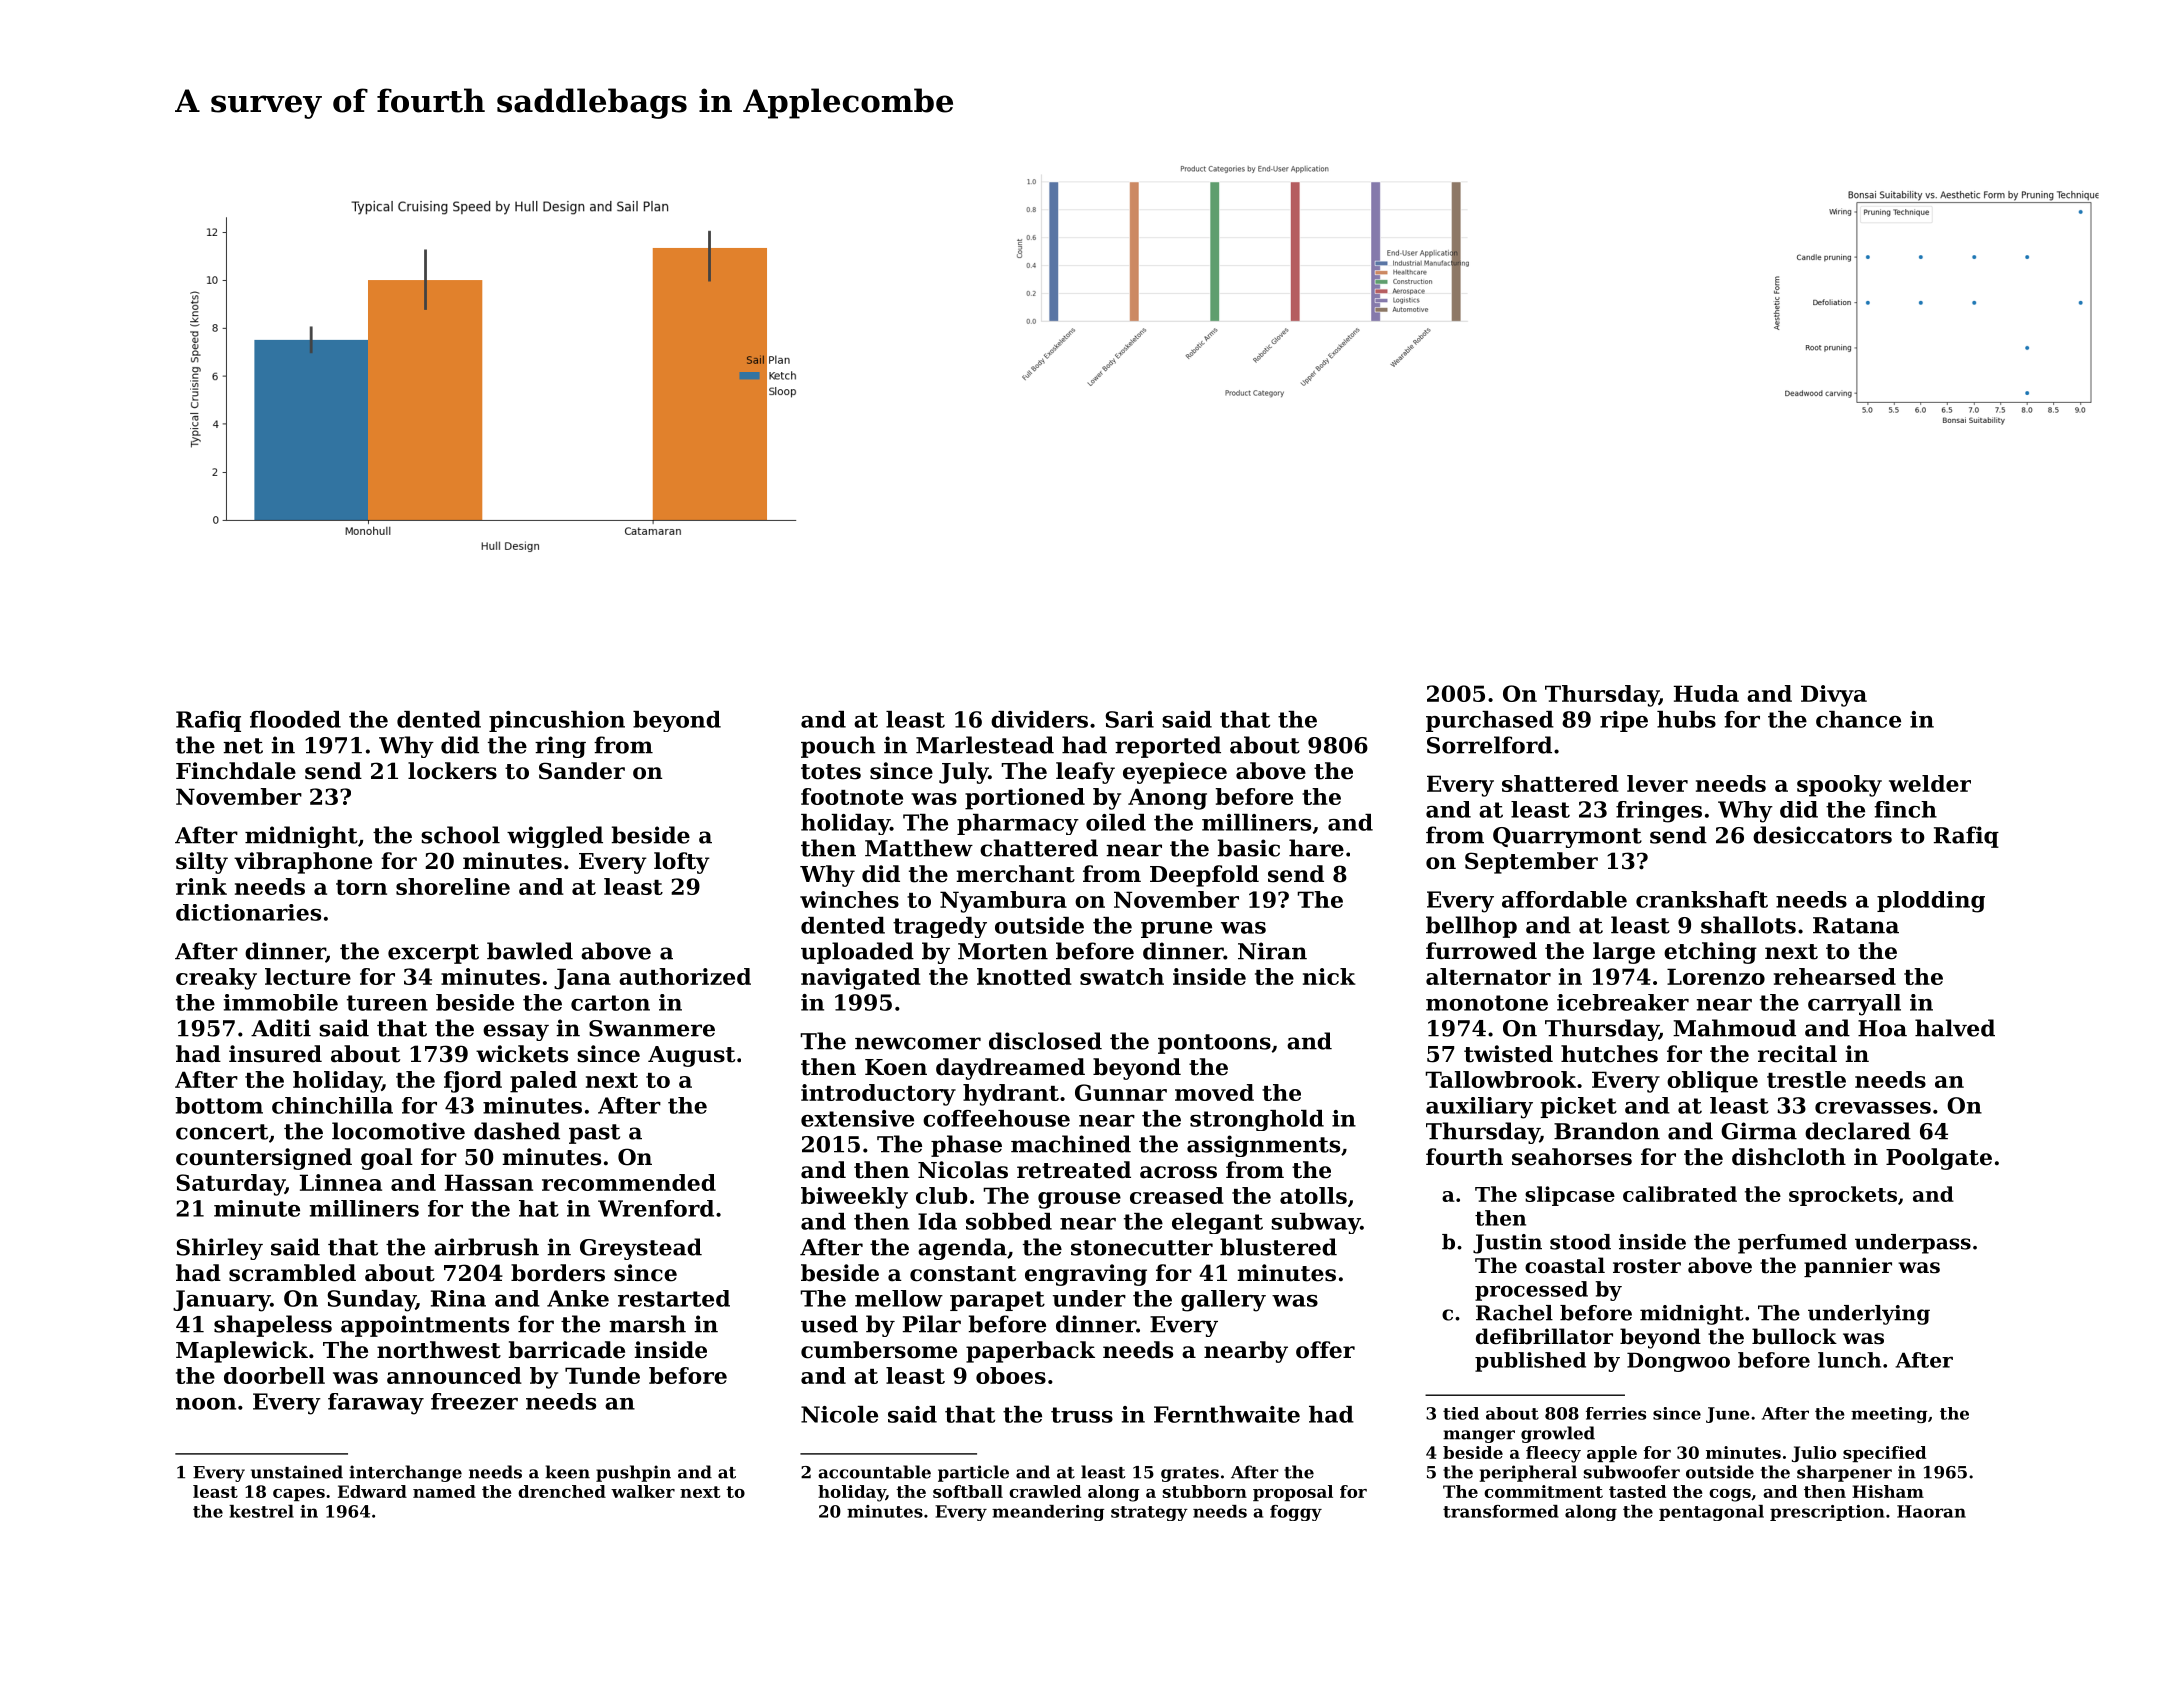 Image resolution: width=2178 pixels, height=1683 pixels. Describe the element at coordinates (643, 1491) in the page. I see `walker` at that location.
